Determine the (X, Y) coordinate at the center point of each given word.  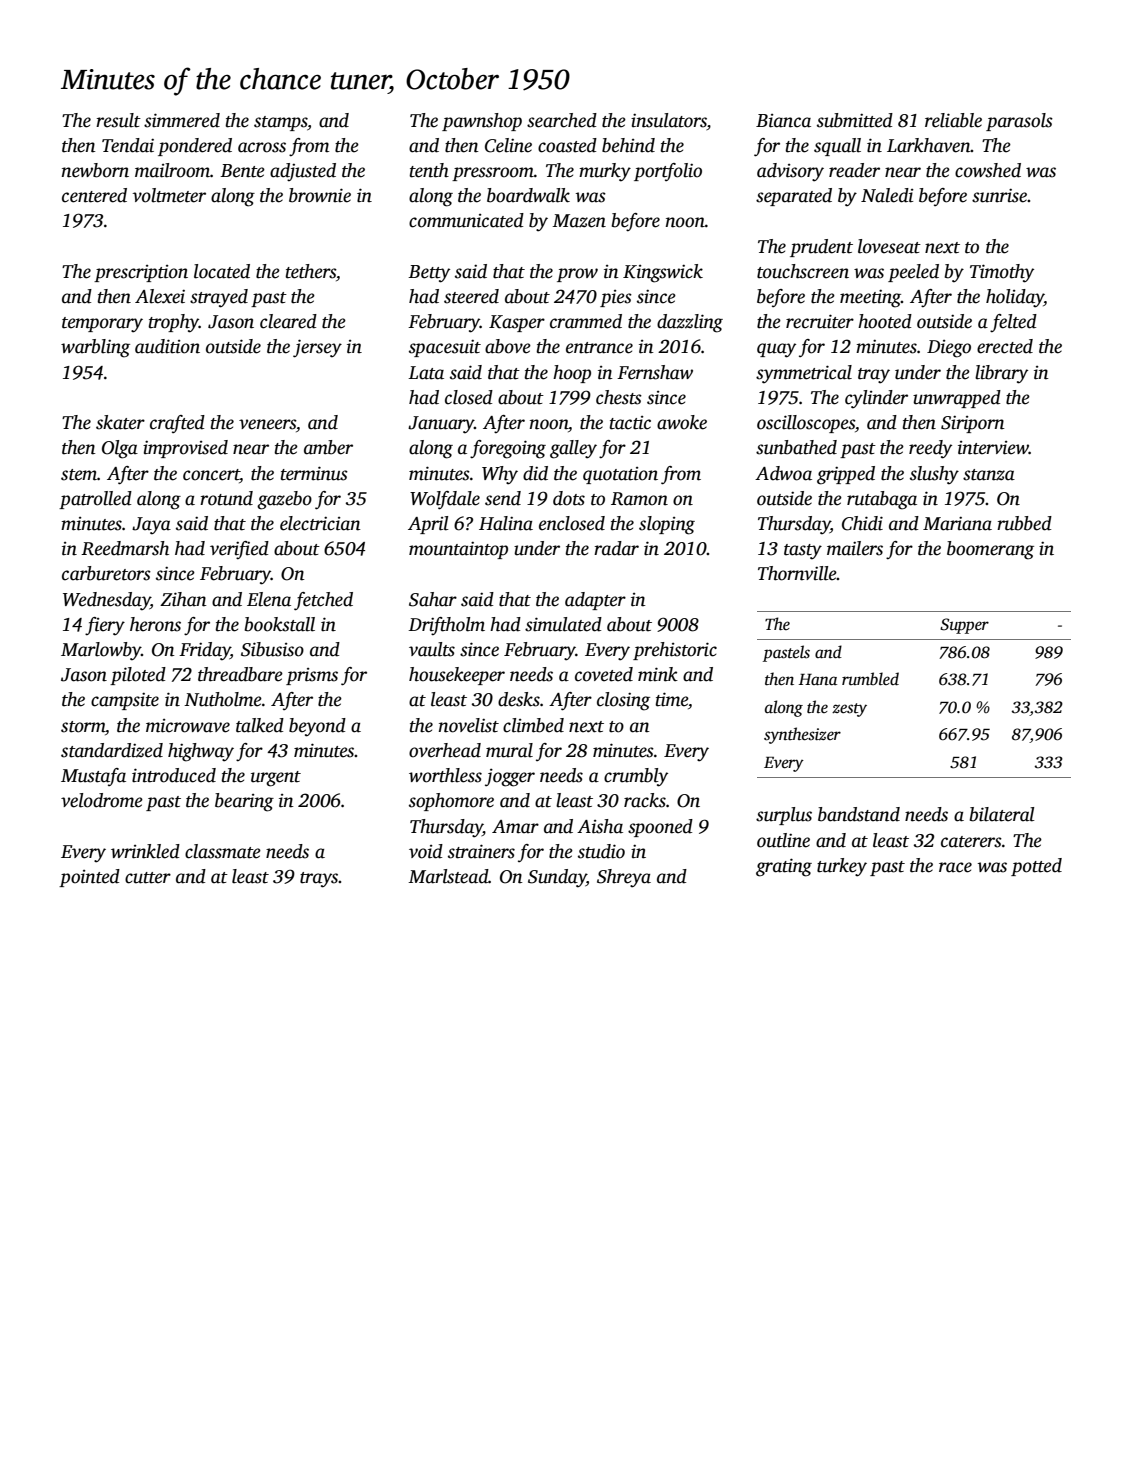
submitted (855, 120)
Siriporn (973, 424)
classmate (223, 851)
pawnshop (482, 122)
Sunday (557, 878)
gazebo (284, 500)
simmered (182, 120)
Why (500, 475)
